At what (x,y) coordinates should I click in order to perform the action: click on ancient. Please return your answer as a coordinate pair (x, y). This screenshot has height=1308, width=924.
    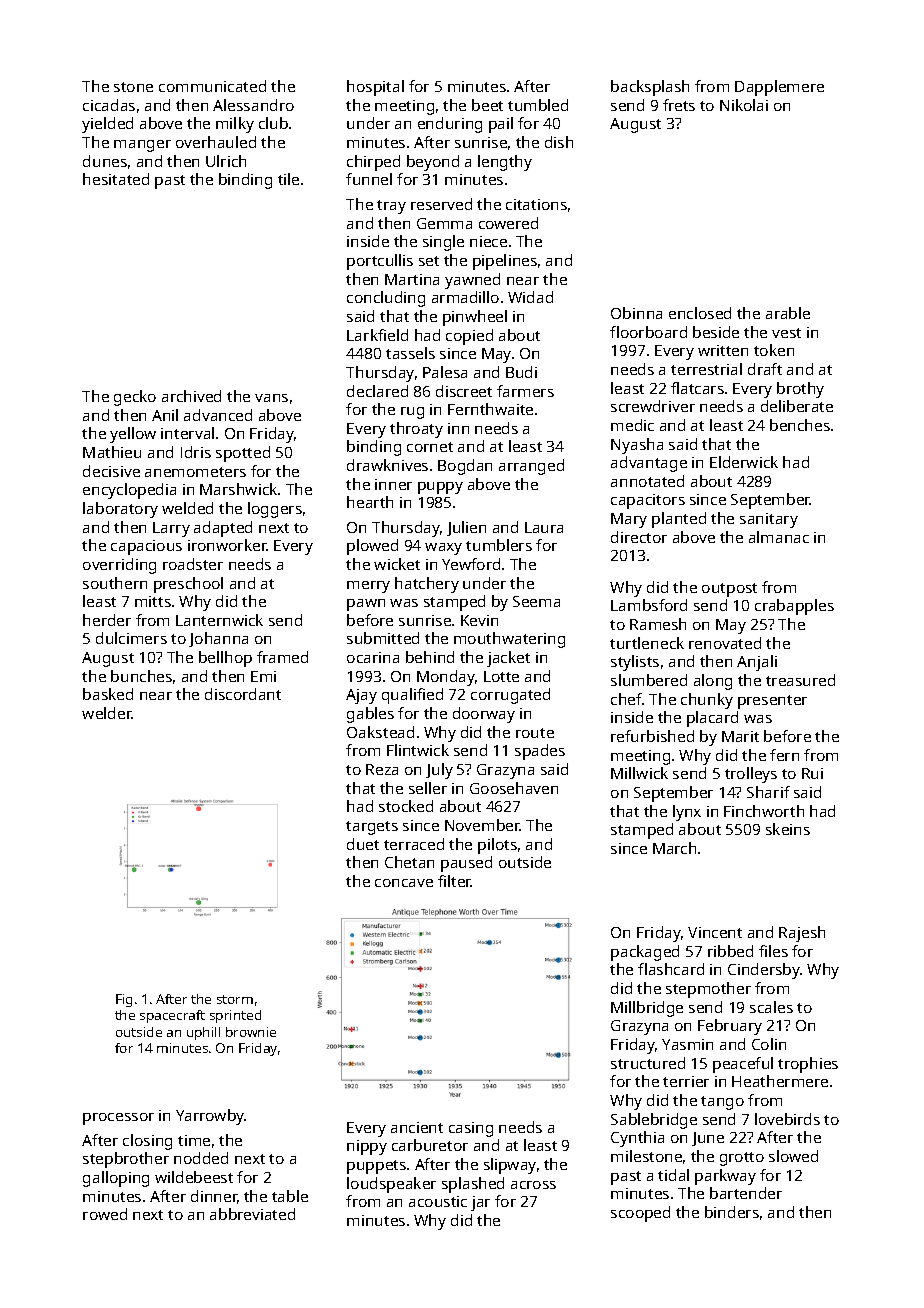
    Looking at the image, I should click on (417, 1127).
